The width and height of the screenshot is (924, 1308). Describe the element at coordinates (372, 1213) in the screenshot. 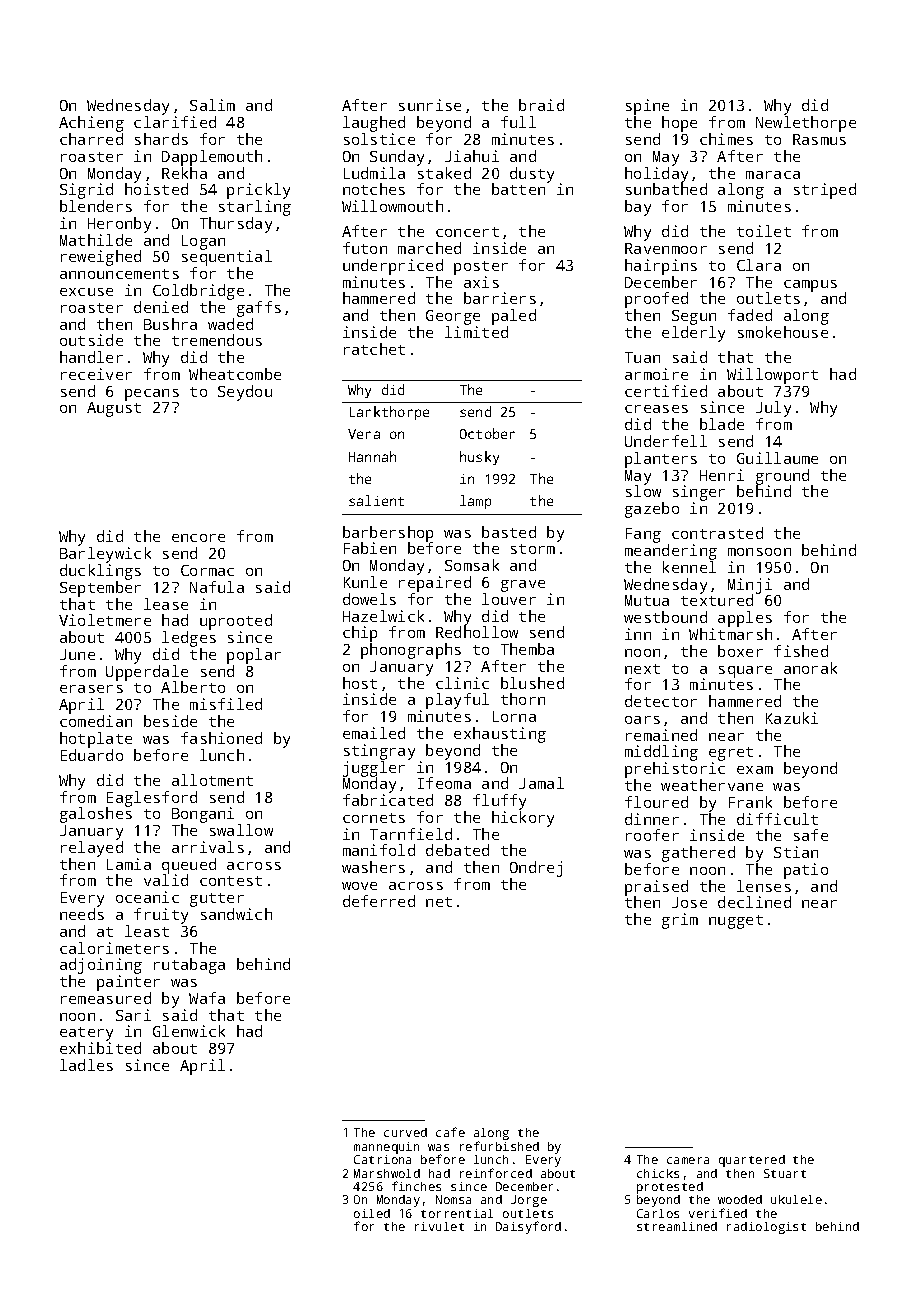

I see `oiled` at that location.
